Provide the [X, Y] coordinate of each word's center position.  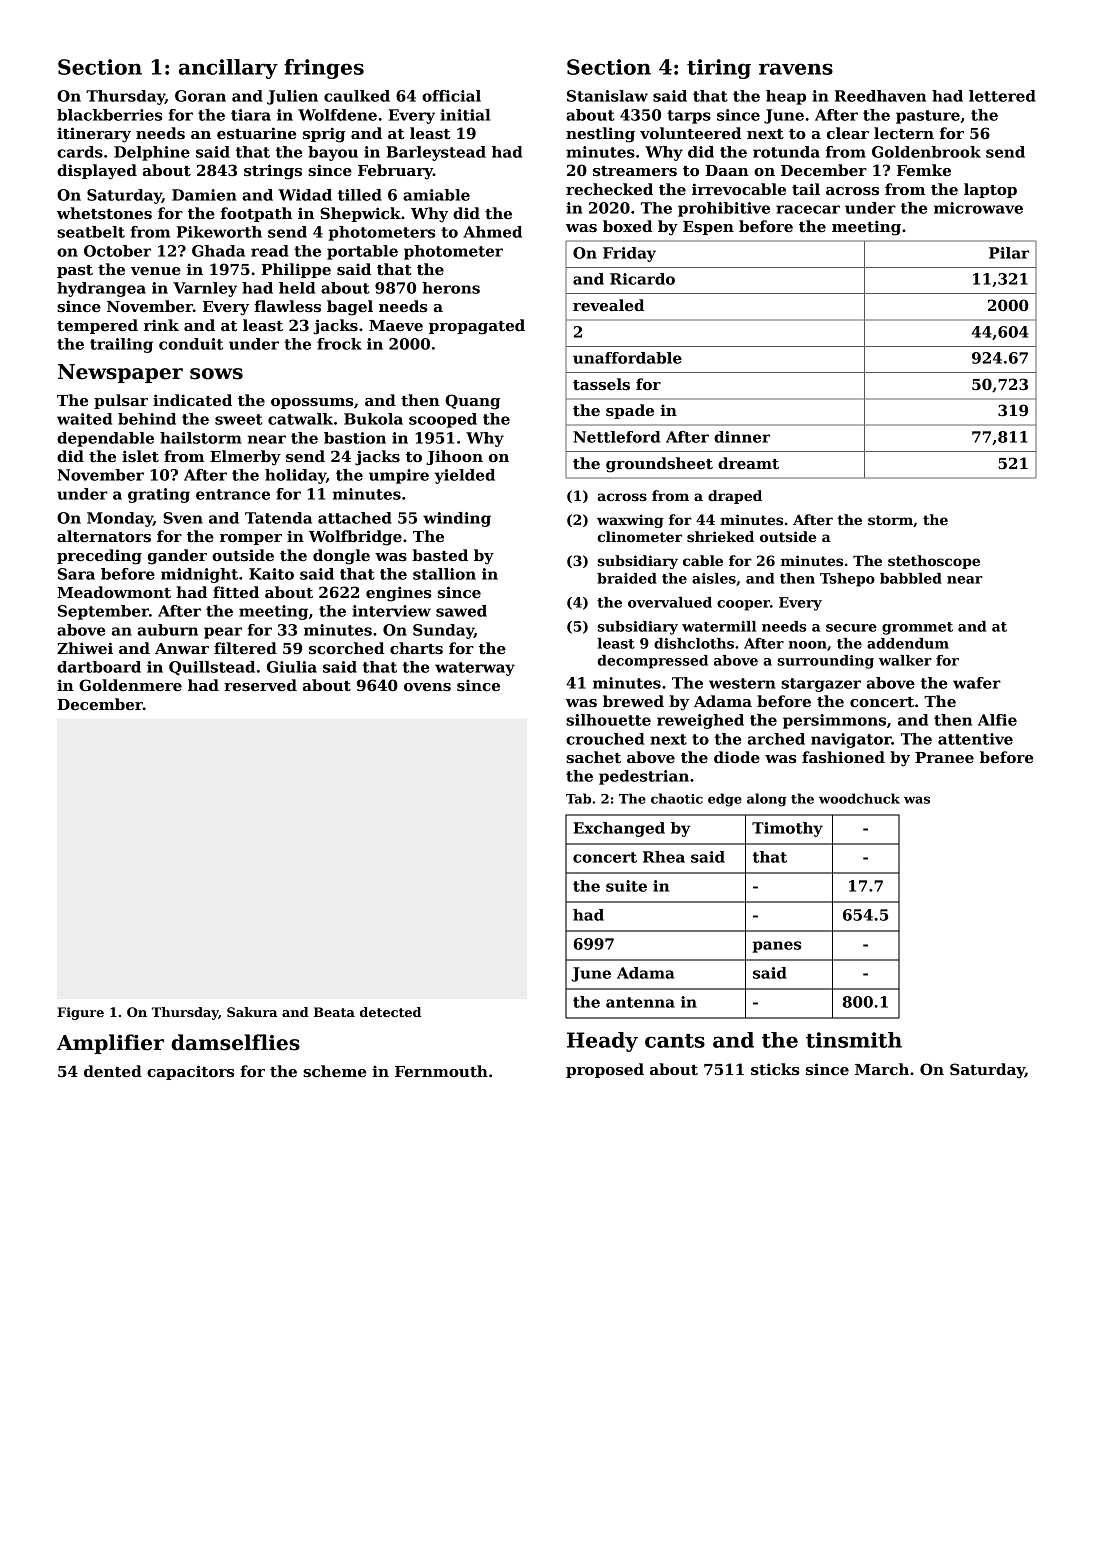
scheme [334, 1071]
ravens [796, 69]
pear [223, 633]
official [451, 96]
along [767, 800]
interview [391, 611]
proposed [605, 1070]
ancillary [228, 69]
